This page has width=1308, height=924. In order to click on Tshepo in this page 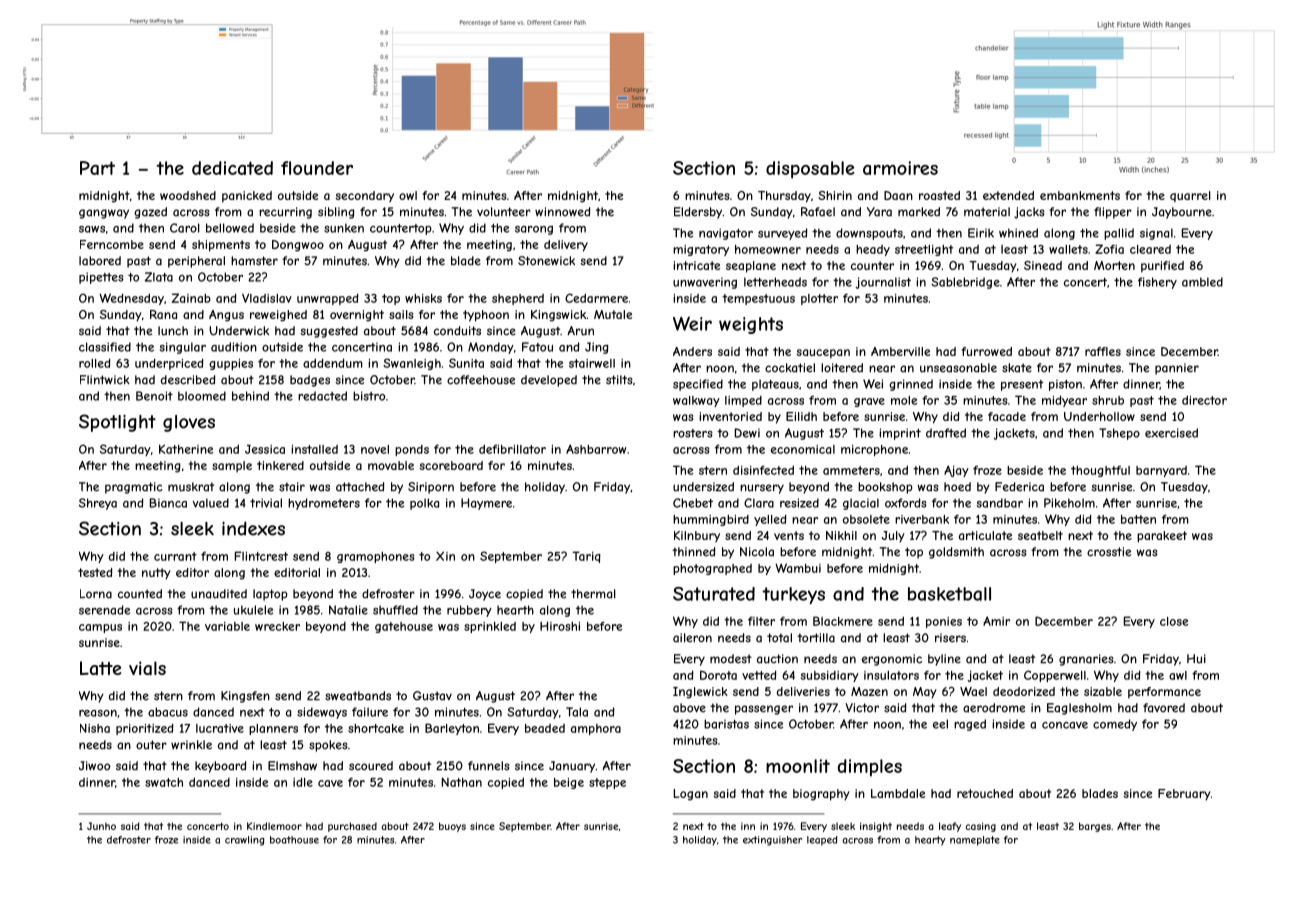, I will do `click(1119, 434)`.
